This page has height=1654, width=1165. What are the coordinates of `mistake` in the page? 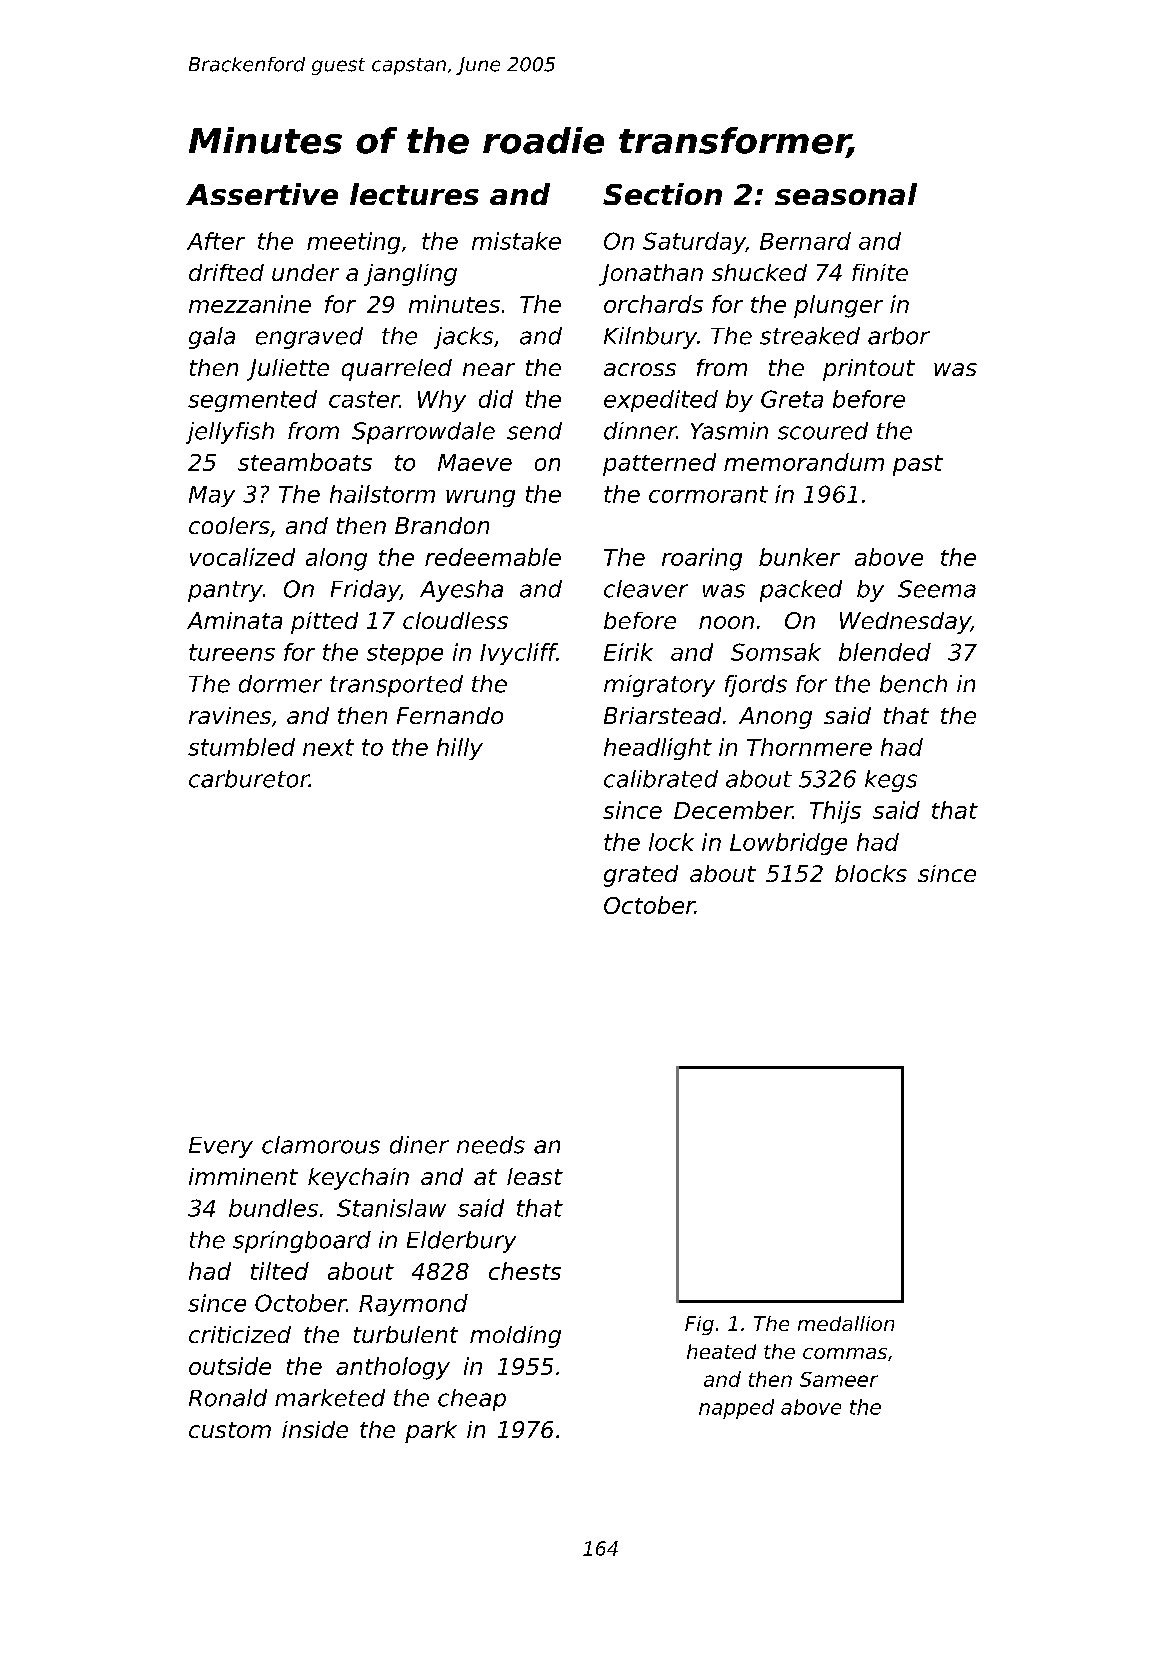 It's located at (516, 241).
